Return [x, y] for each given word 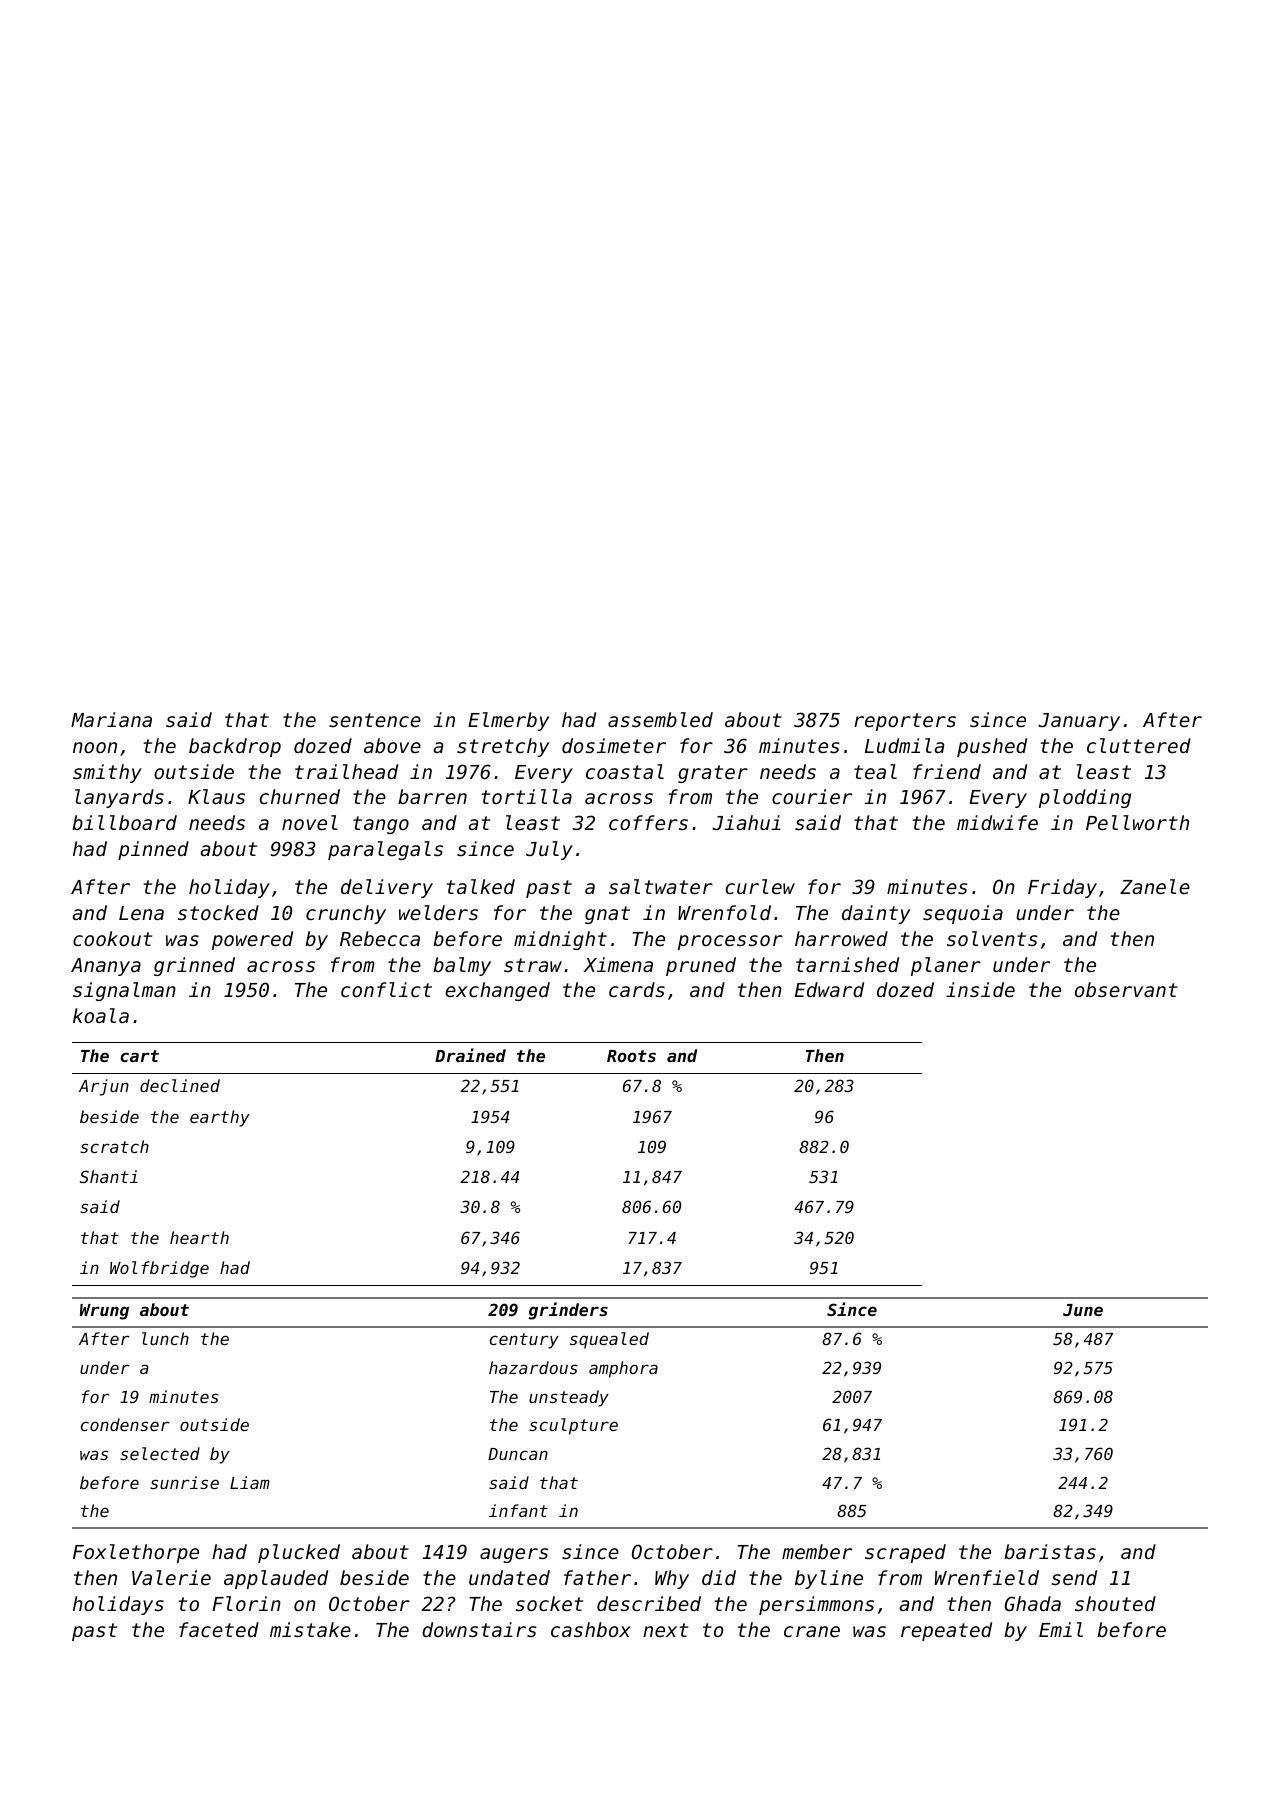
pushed [992, 747]
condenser [125, 1424]
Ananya [106, 967]
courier [812, 796]
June [1083, 1310]
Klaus [216, 796]
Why [672, 1579]
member [817, 1551]
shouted [1115, 1603]
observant [1126, 989]
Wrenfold [724, 912]
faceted [219, 1629]
